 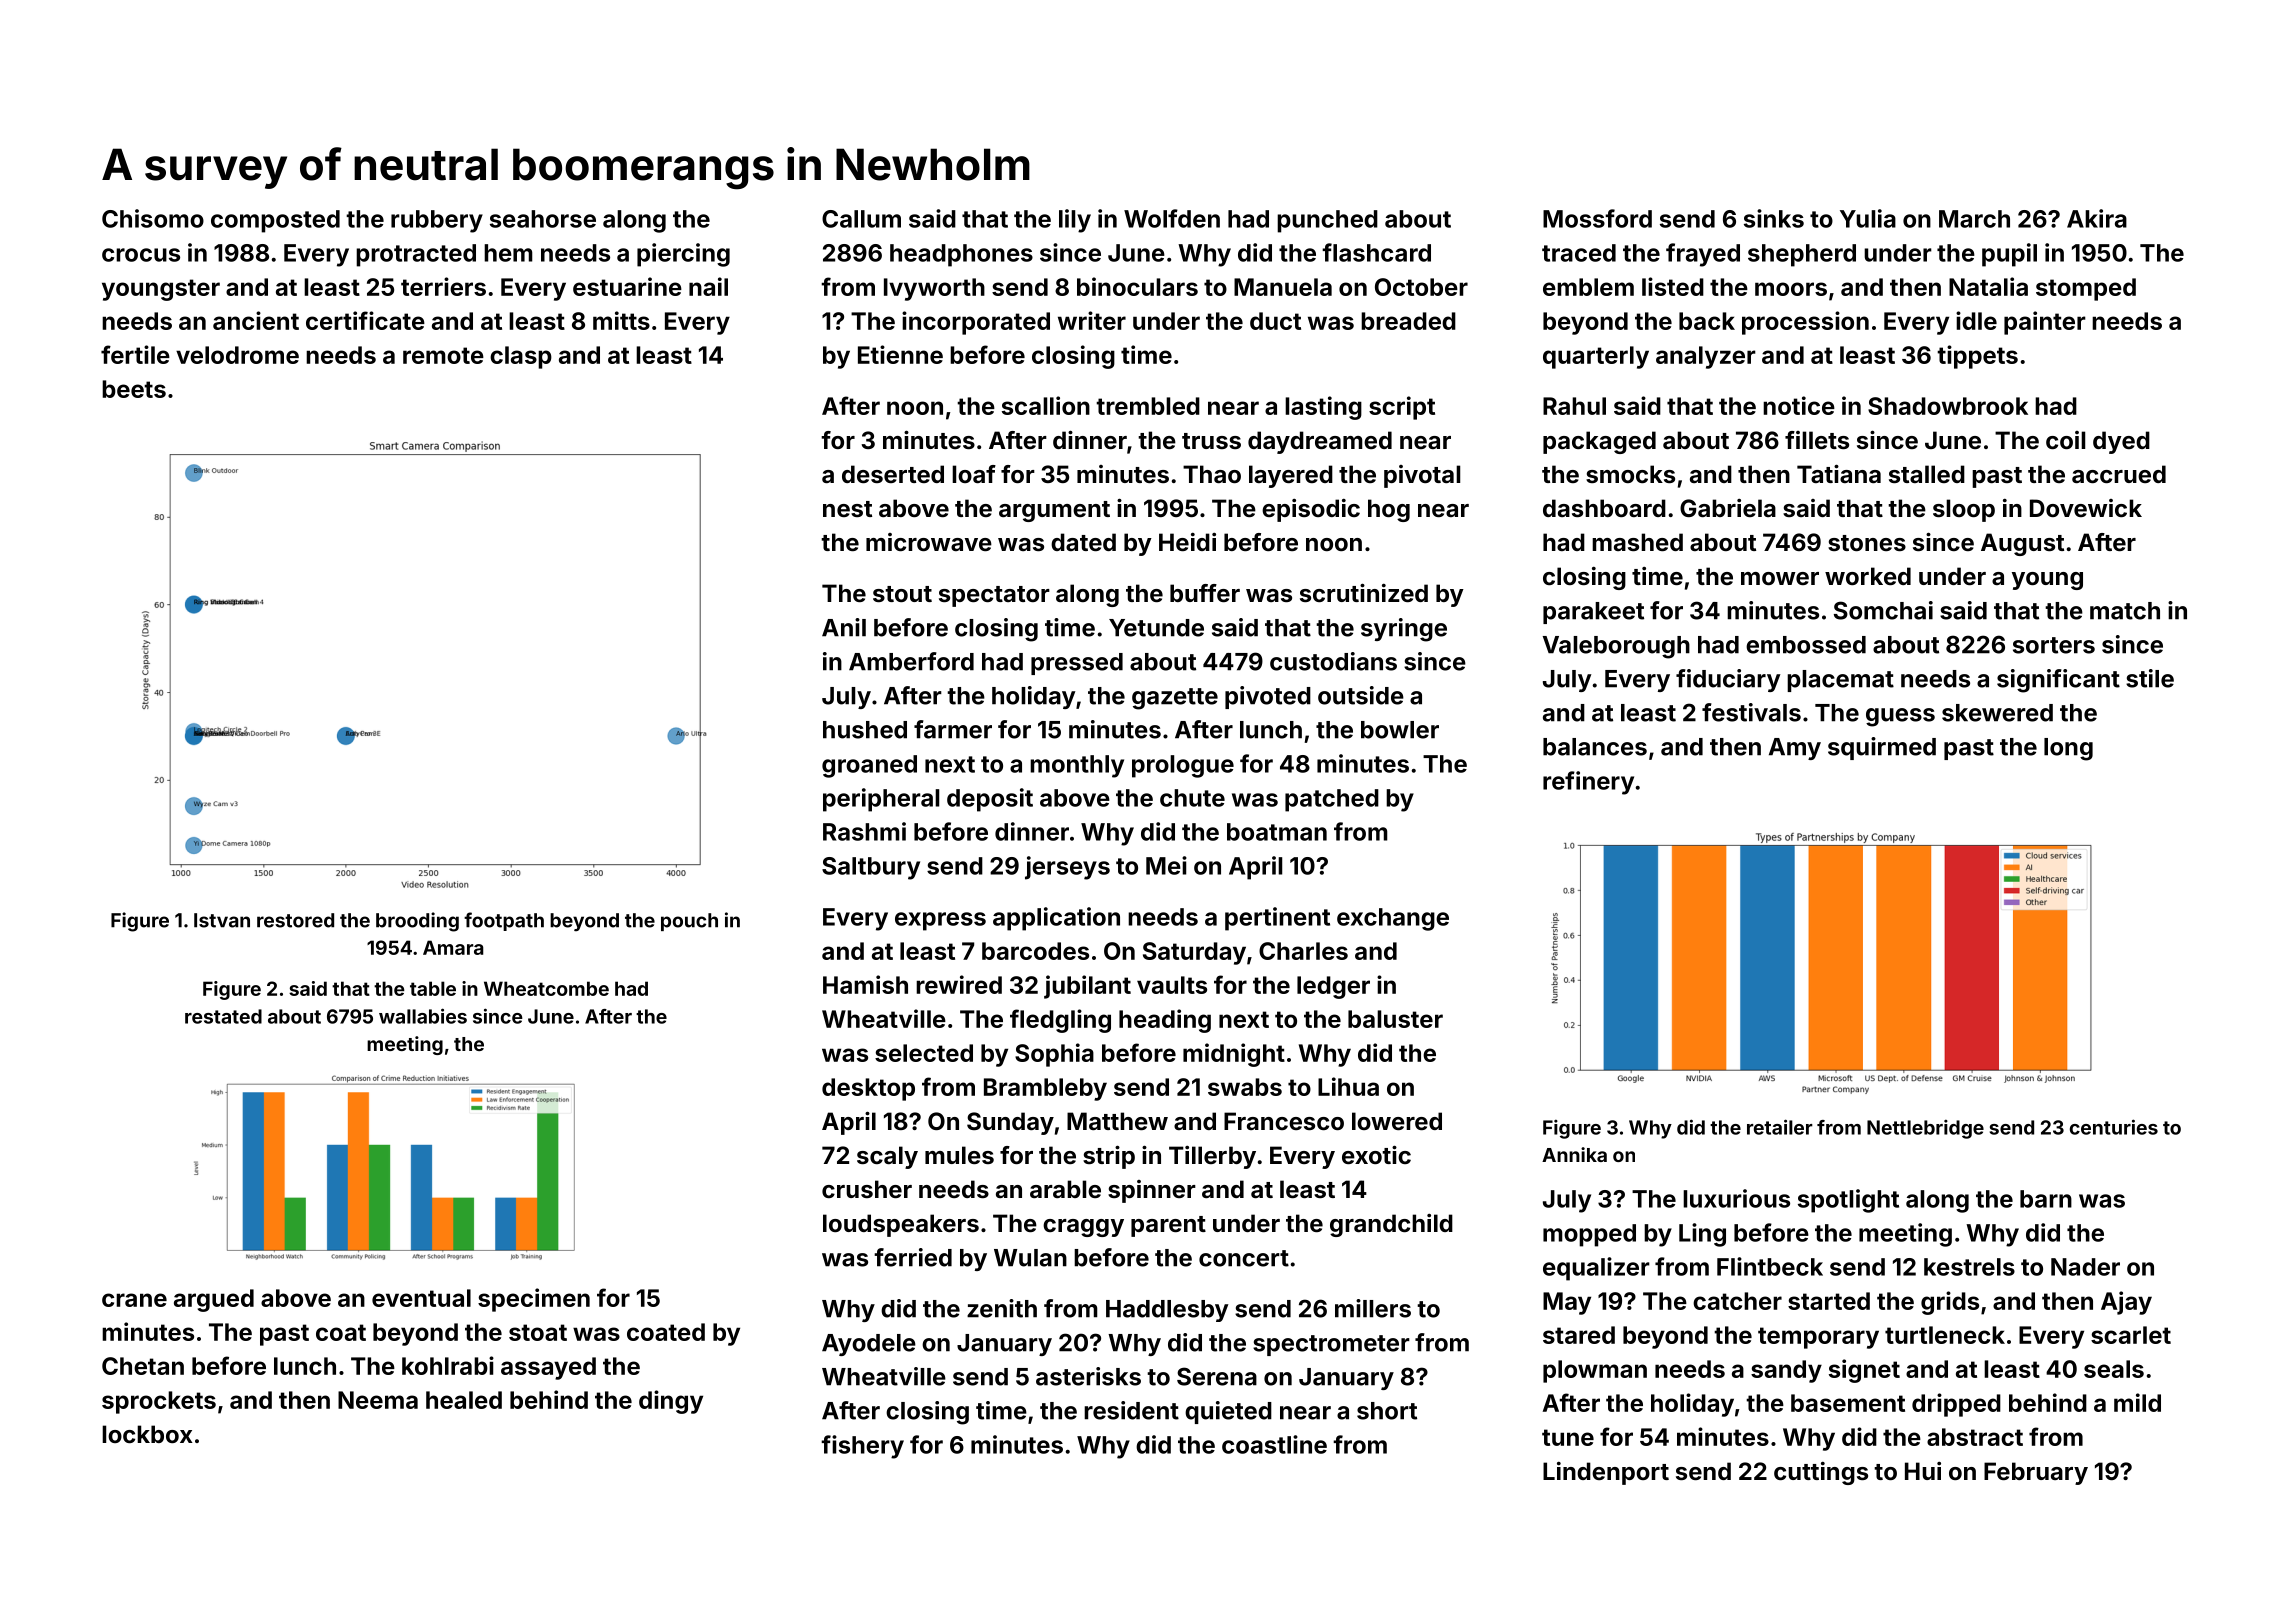 I want to click on seahorse, so click(x=543, y=219).
